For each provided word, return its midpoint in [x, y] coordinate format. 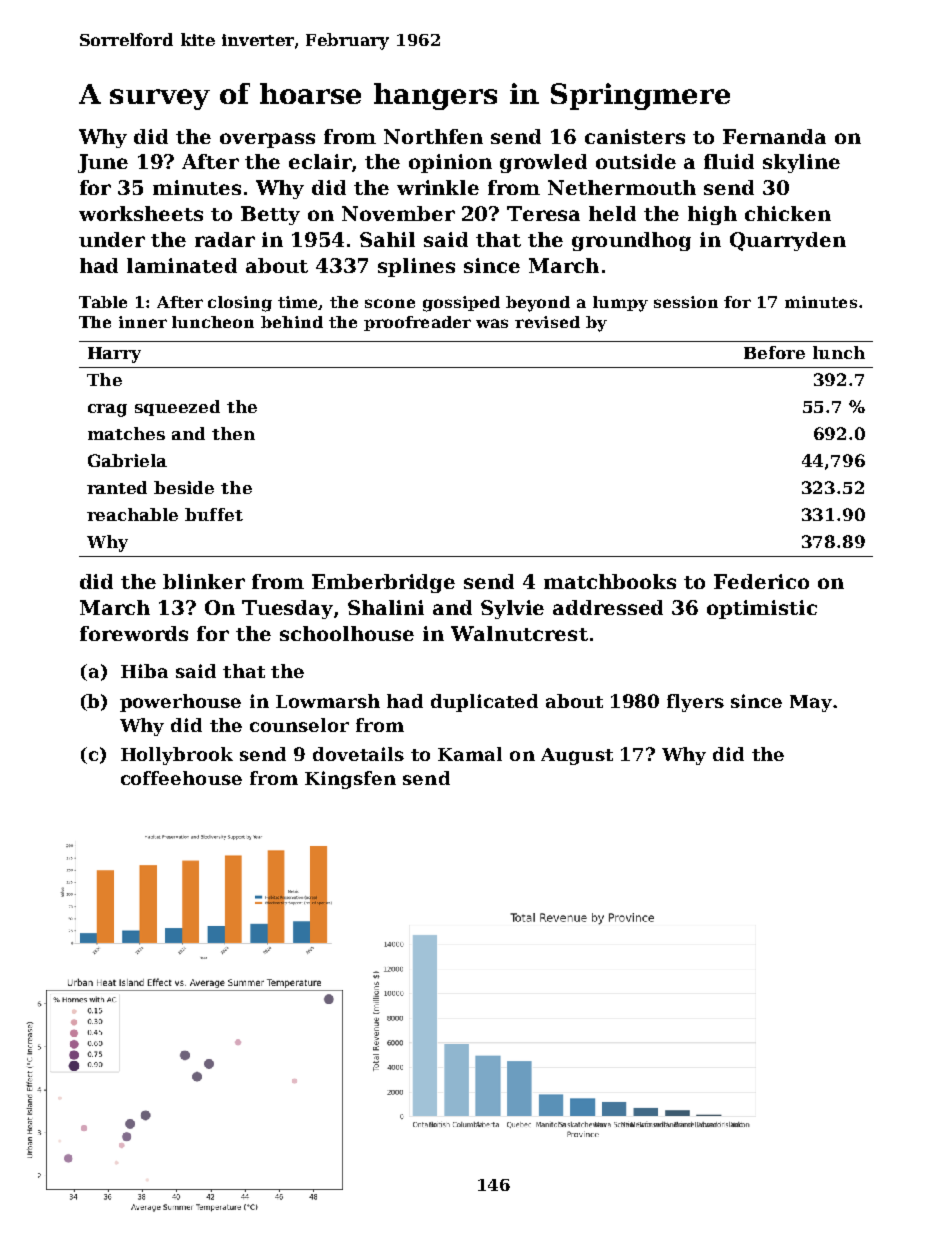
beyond [538, 304]
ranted [117, 487]
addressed [608, 607]
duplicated [484, 703]
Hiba [144, 671]
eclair [320, 161]
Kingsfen [350, 780]
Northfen [433, 136]
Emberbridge [383, 583]
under [112, 239]
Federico [761, 581]
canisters [635, 136]
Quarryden [788, 241]
